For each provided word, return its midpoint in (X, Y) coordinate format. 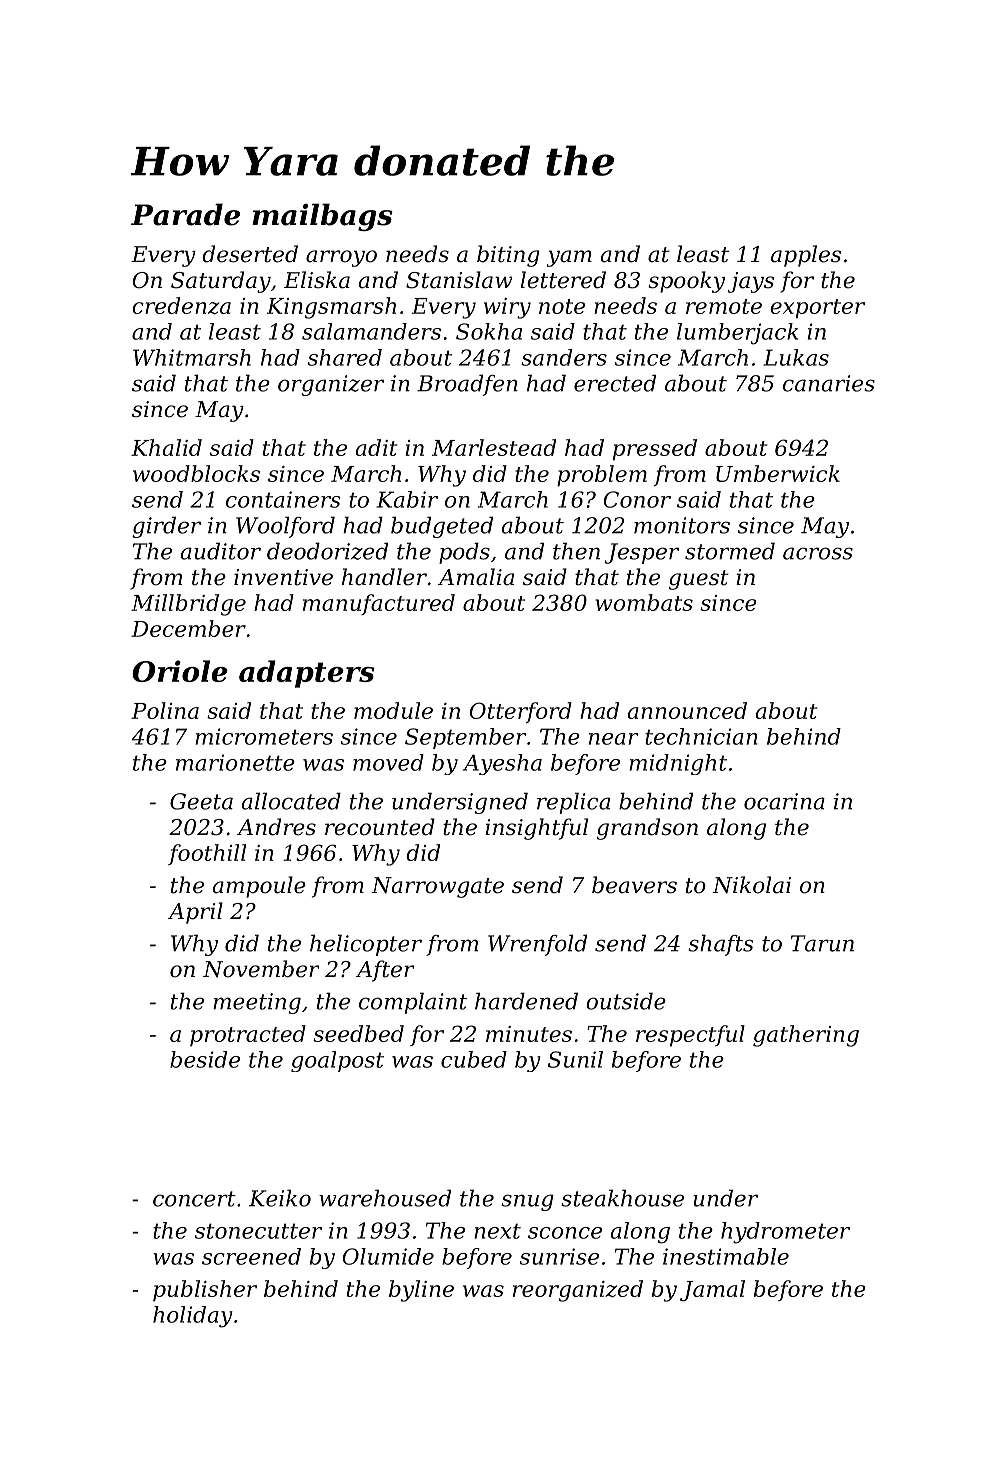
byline (421, 1291)
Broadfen (467, 385)
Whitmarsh (192, 357)
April (195, 913)
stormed (730, 551)
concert (194, 1199)
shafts (720, 945)
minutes (529, 1034)
